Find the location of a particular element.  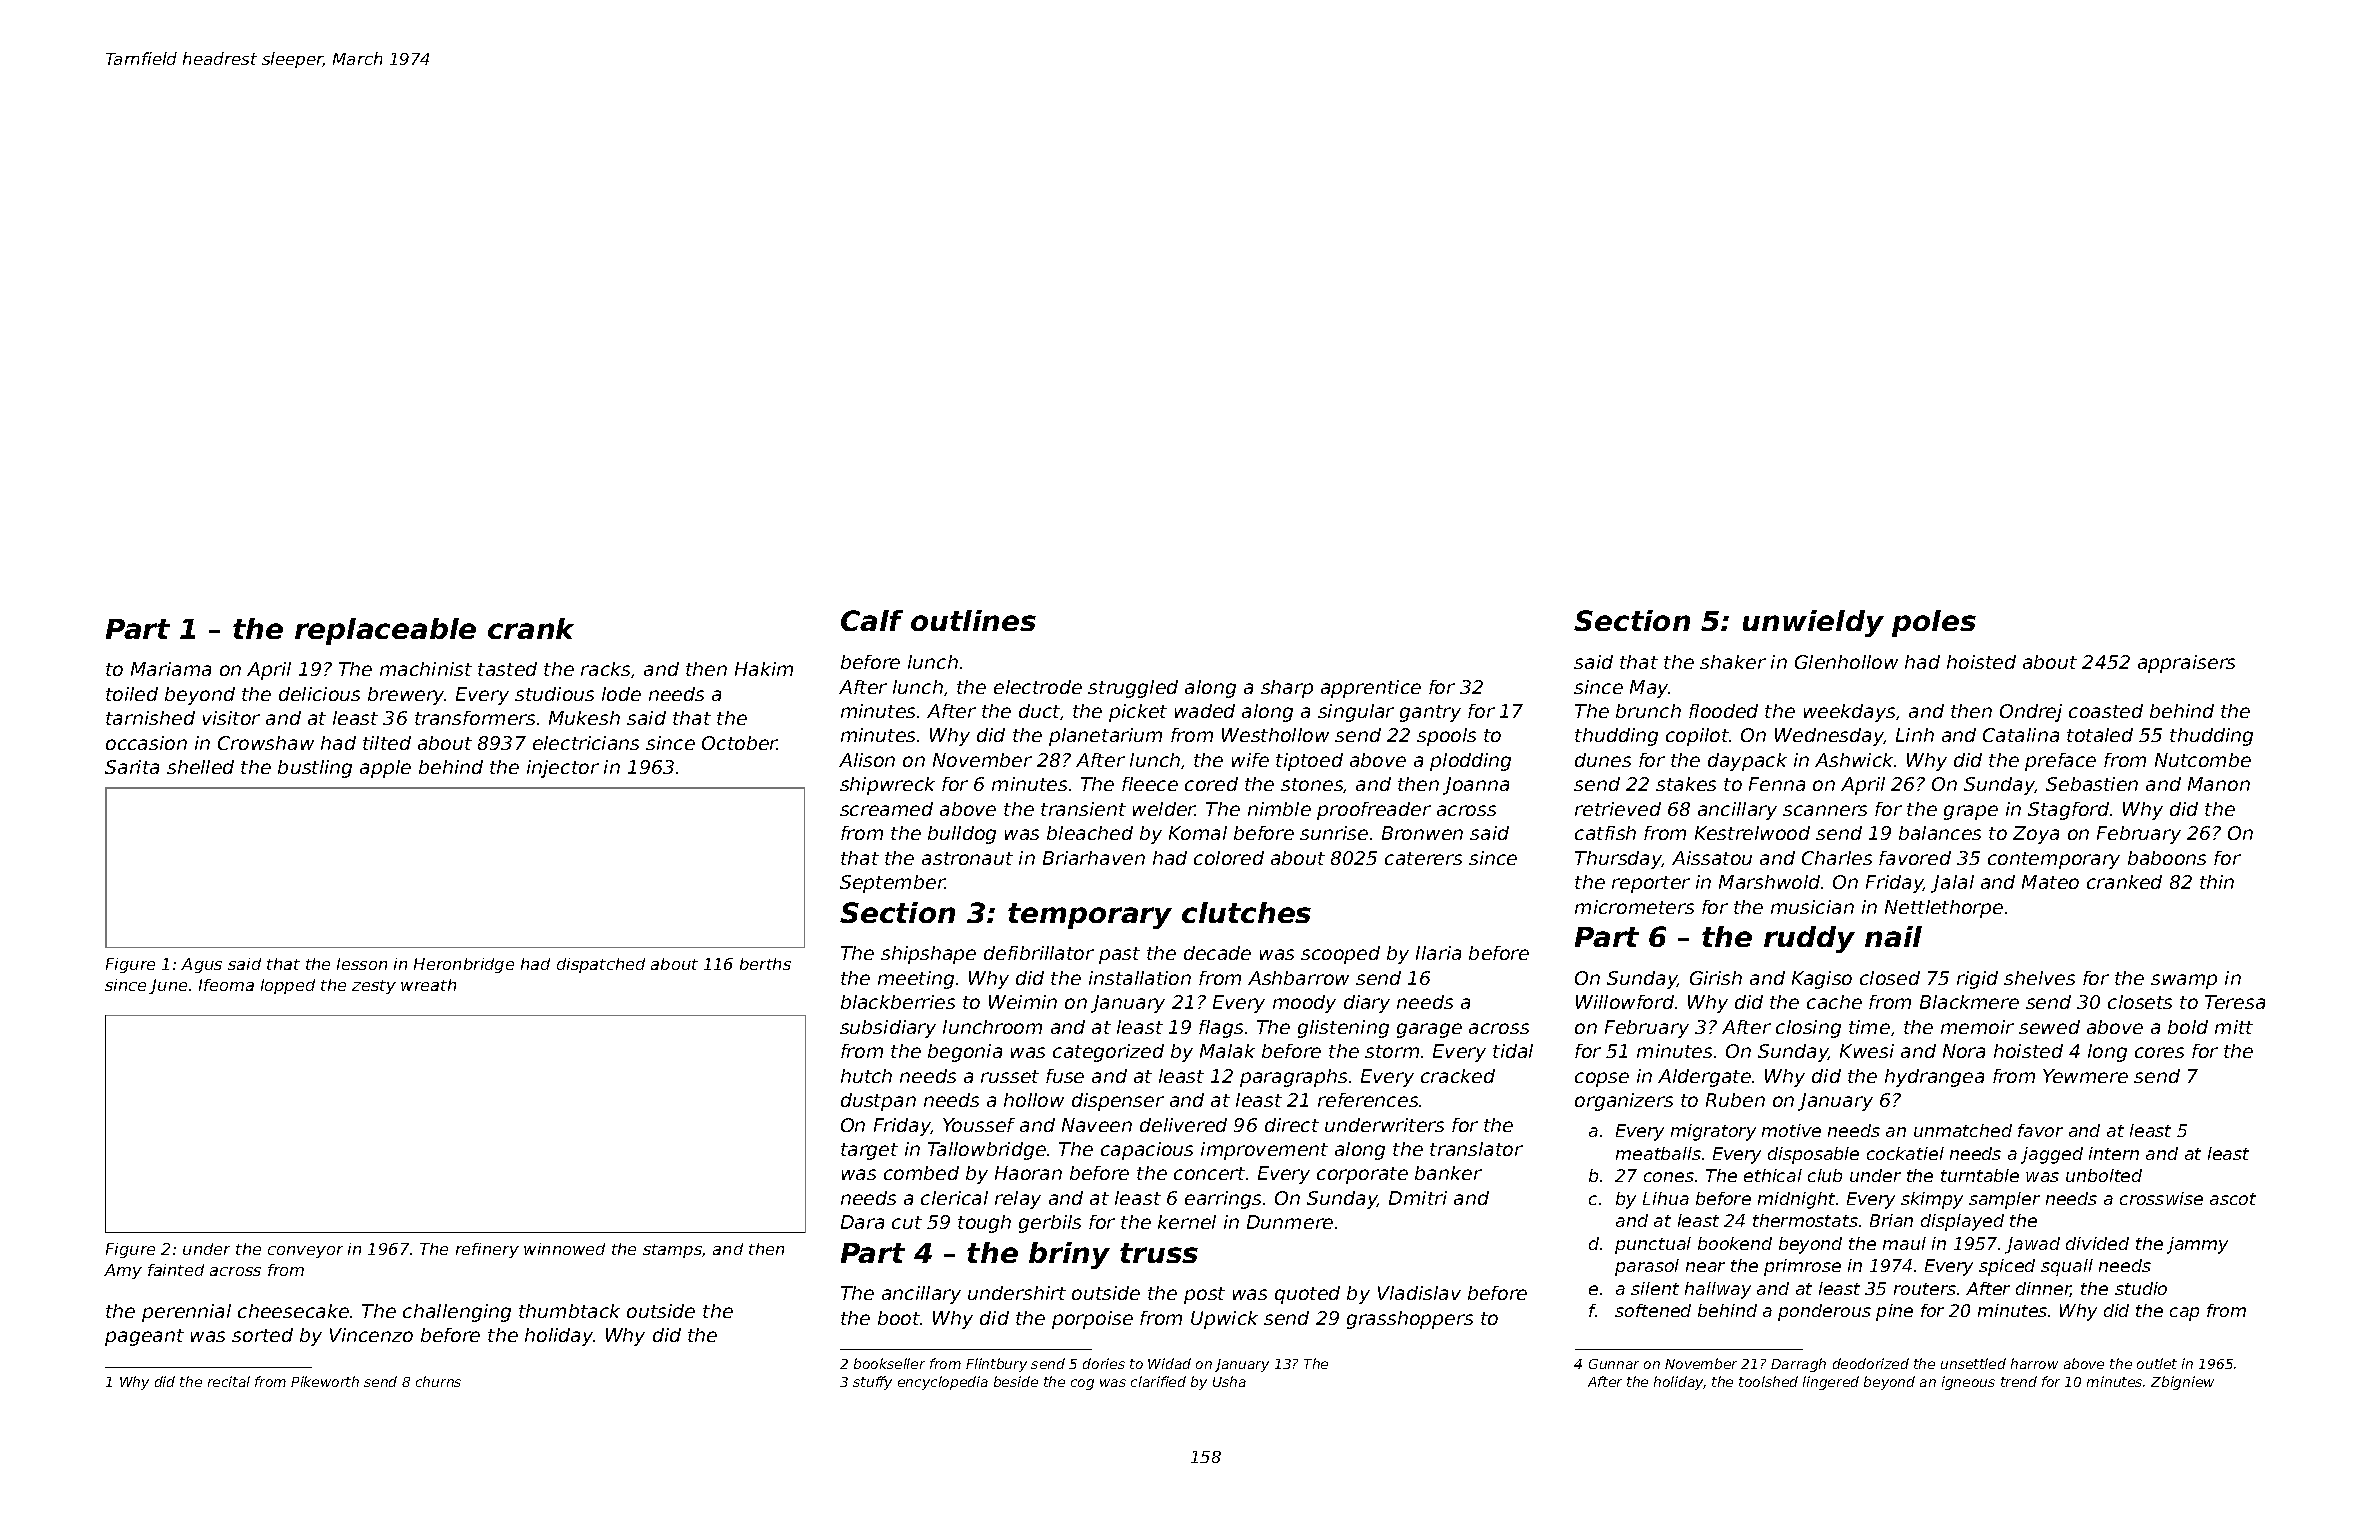

paragraphs is located at coordinates (1293, 1078).
